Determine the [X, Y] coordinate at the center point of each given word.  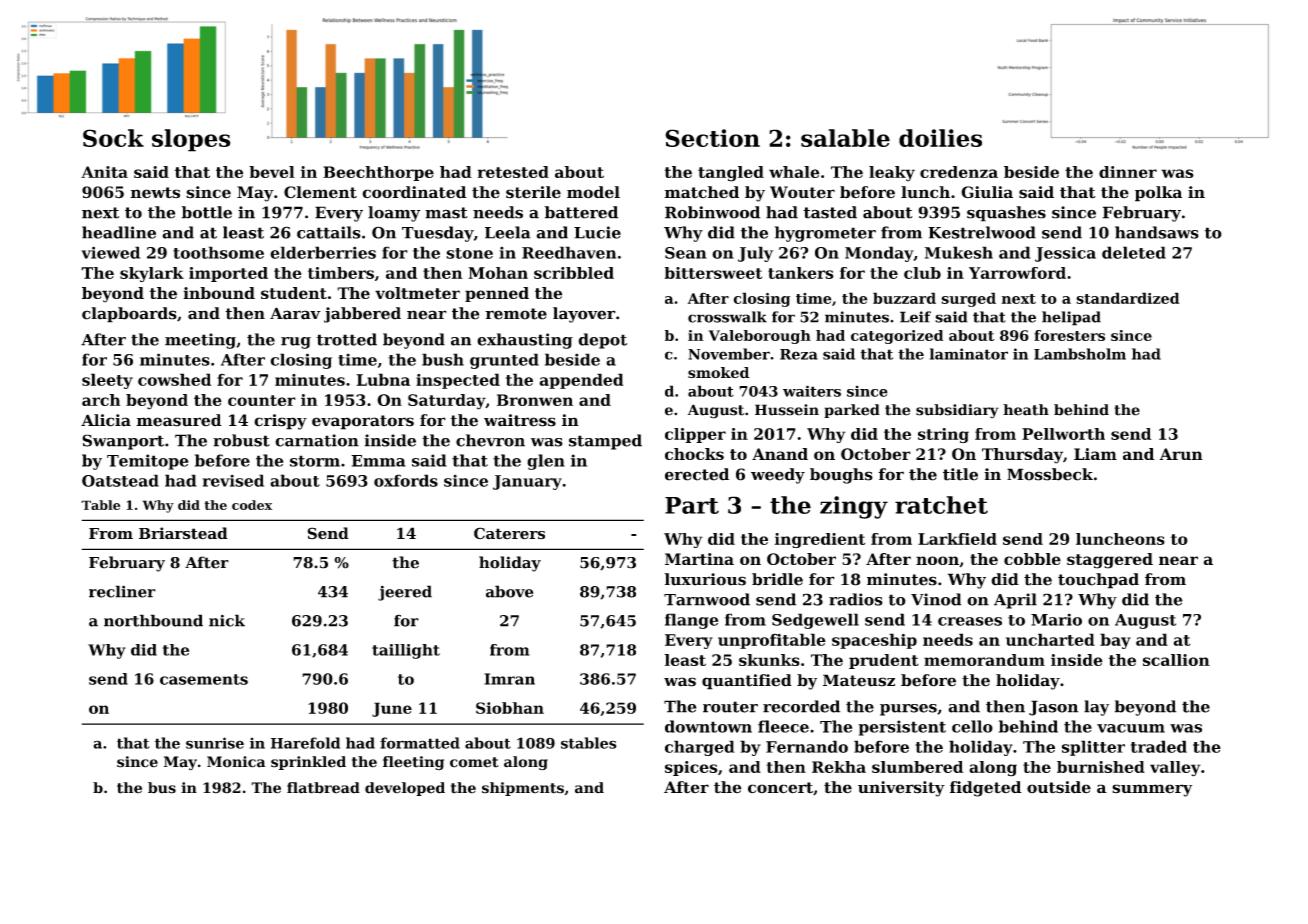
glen [546, 462]
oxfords [406, 480]
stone [469, 253]
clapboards [129, 315]
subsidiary [957, 411]
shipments [523, 789]
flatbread [323, 788]
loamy [394, 214]
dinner [1128, 172]
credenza [959, 172]
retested [513, 172]
